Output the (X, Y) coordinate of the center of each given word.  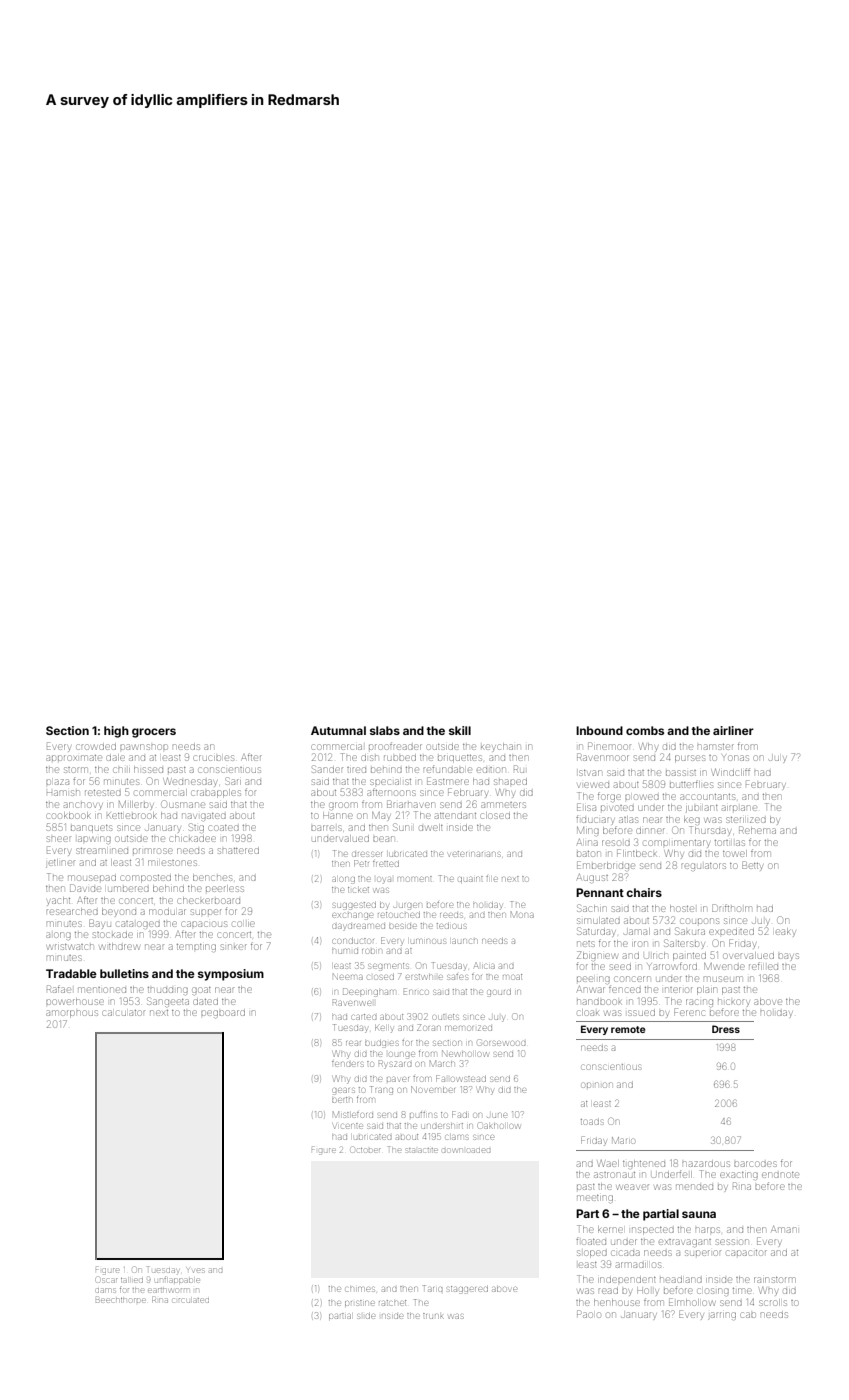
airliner (733, 730)
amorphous (72, 1014)
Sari (233, 781)
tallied (132, 1280)
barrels (326, 828)
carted (364, 1017)
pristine (359, 1303)
